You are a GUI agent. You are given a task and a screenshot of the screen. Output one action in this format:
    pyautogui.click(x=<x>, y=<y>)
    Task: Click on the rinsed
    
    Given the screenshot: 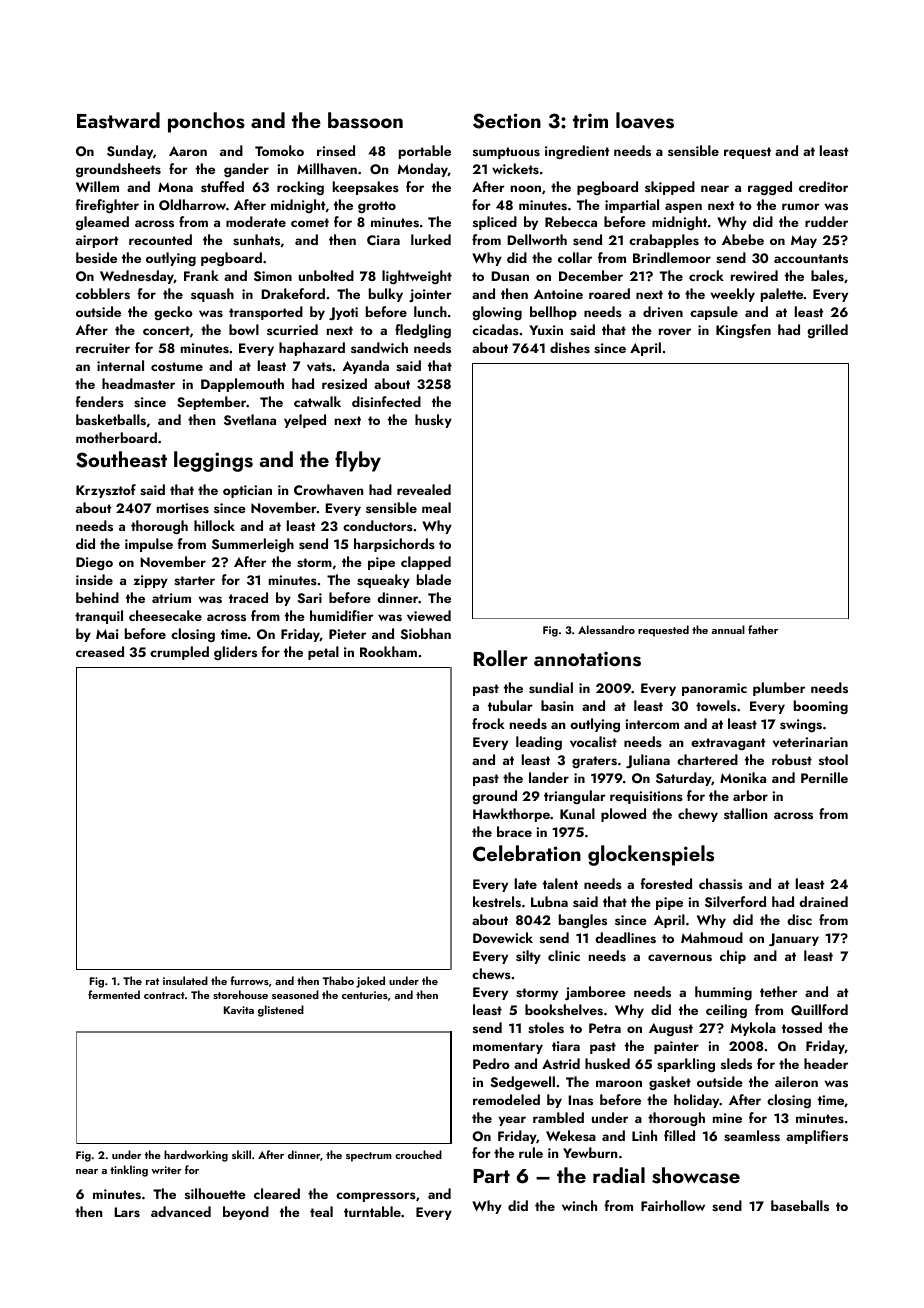 What is the action you would take?
    pyautogui.click(x=336, y=150)
